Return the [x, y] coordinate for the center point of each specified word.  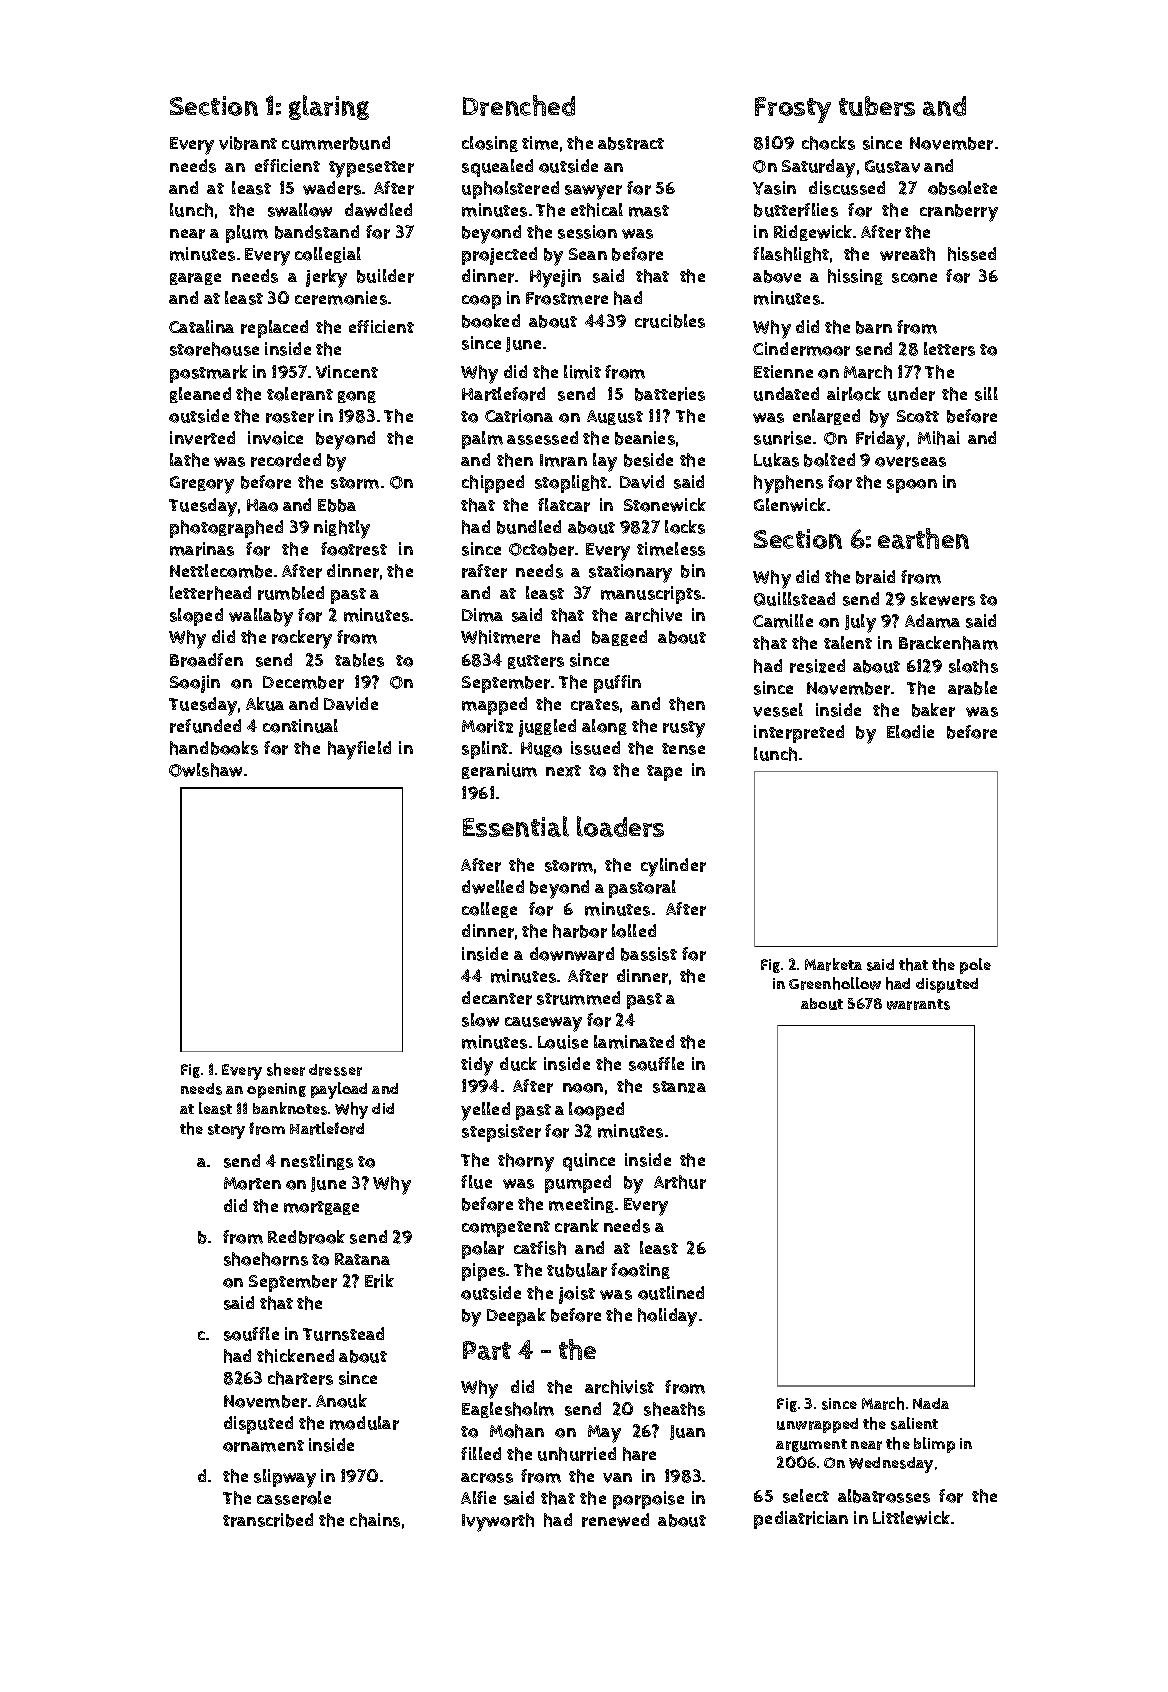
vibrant [248, 143]
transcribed [268, 1520]
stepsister [501, 1133]
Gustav [892, 166]
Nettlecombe [221, 571]
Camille [783, 621]
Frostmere [567, 298]
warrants [918, 1004]
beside [648, 460]
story [226, 1131]
